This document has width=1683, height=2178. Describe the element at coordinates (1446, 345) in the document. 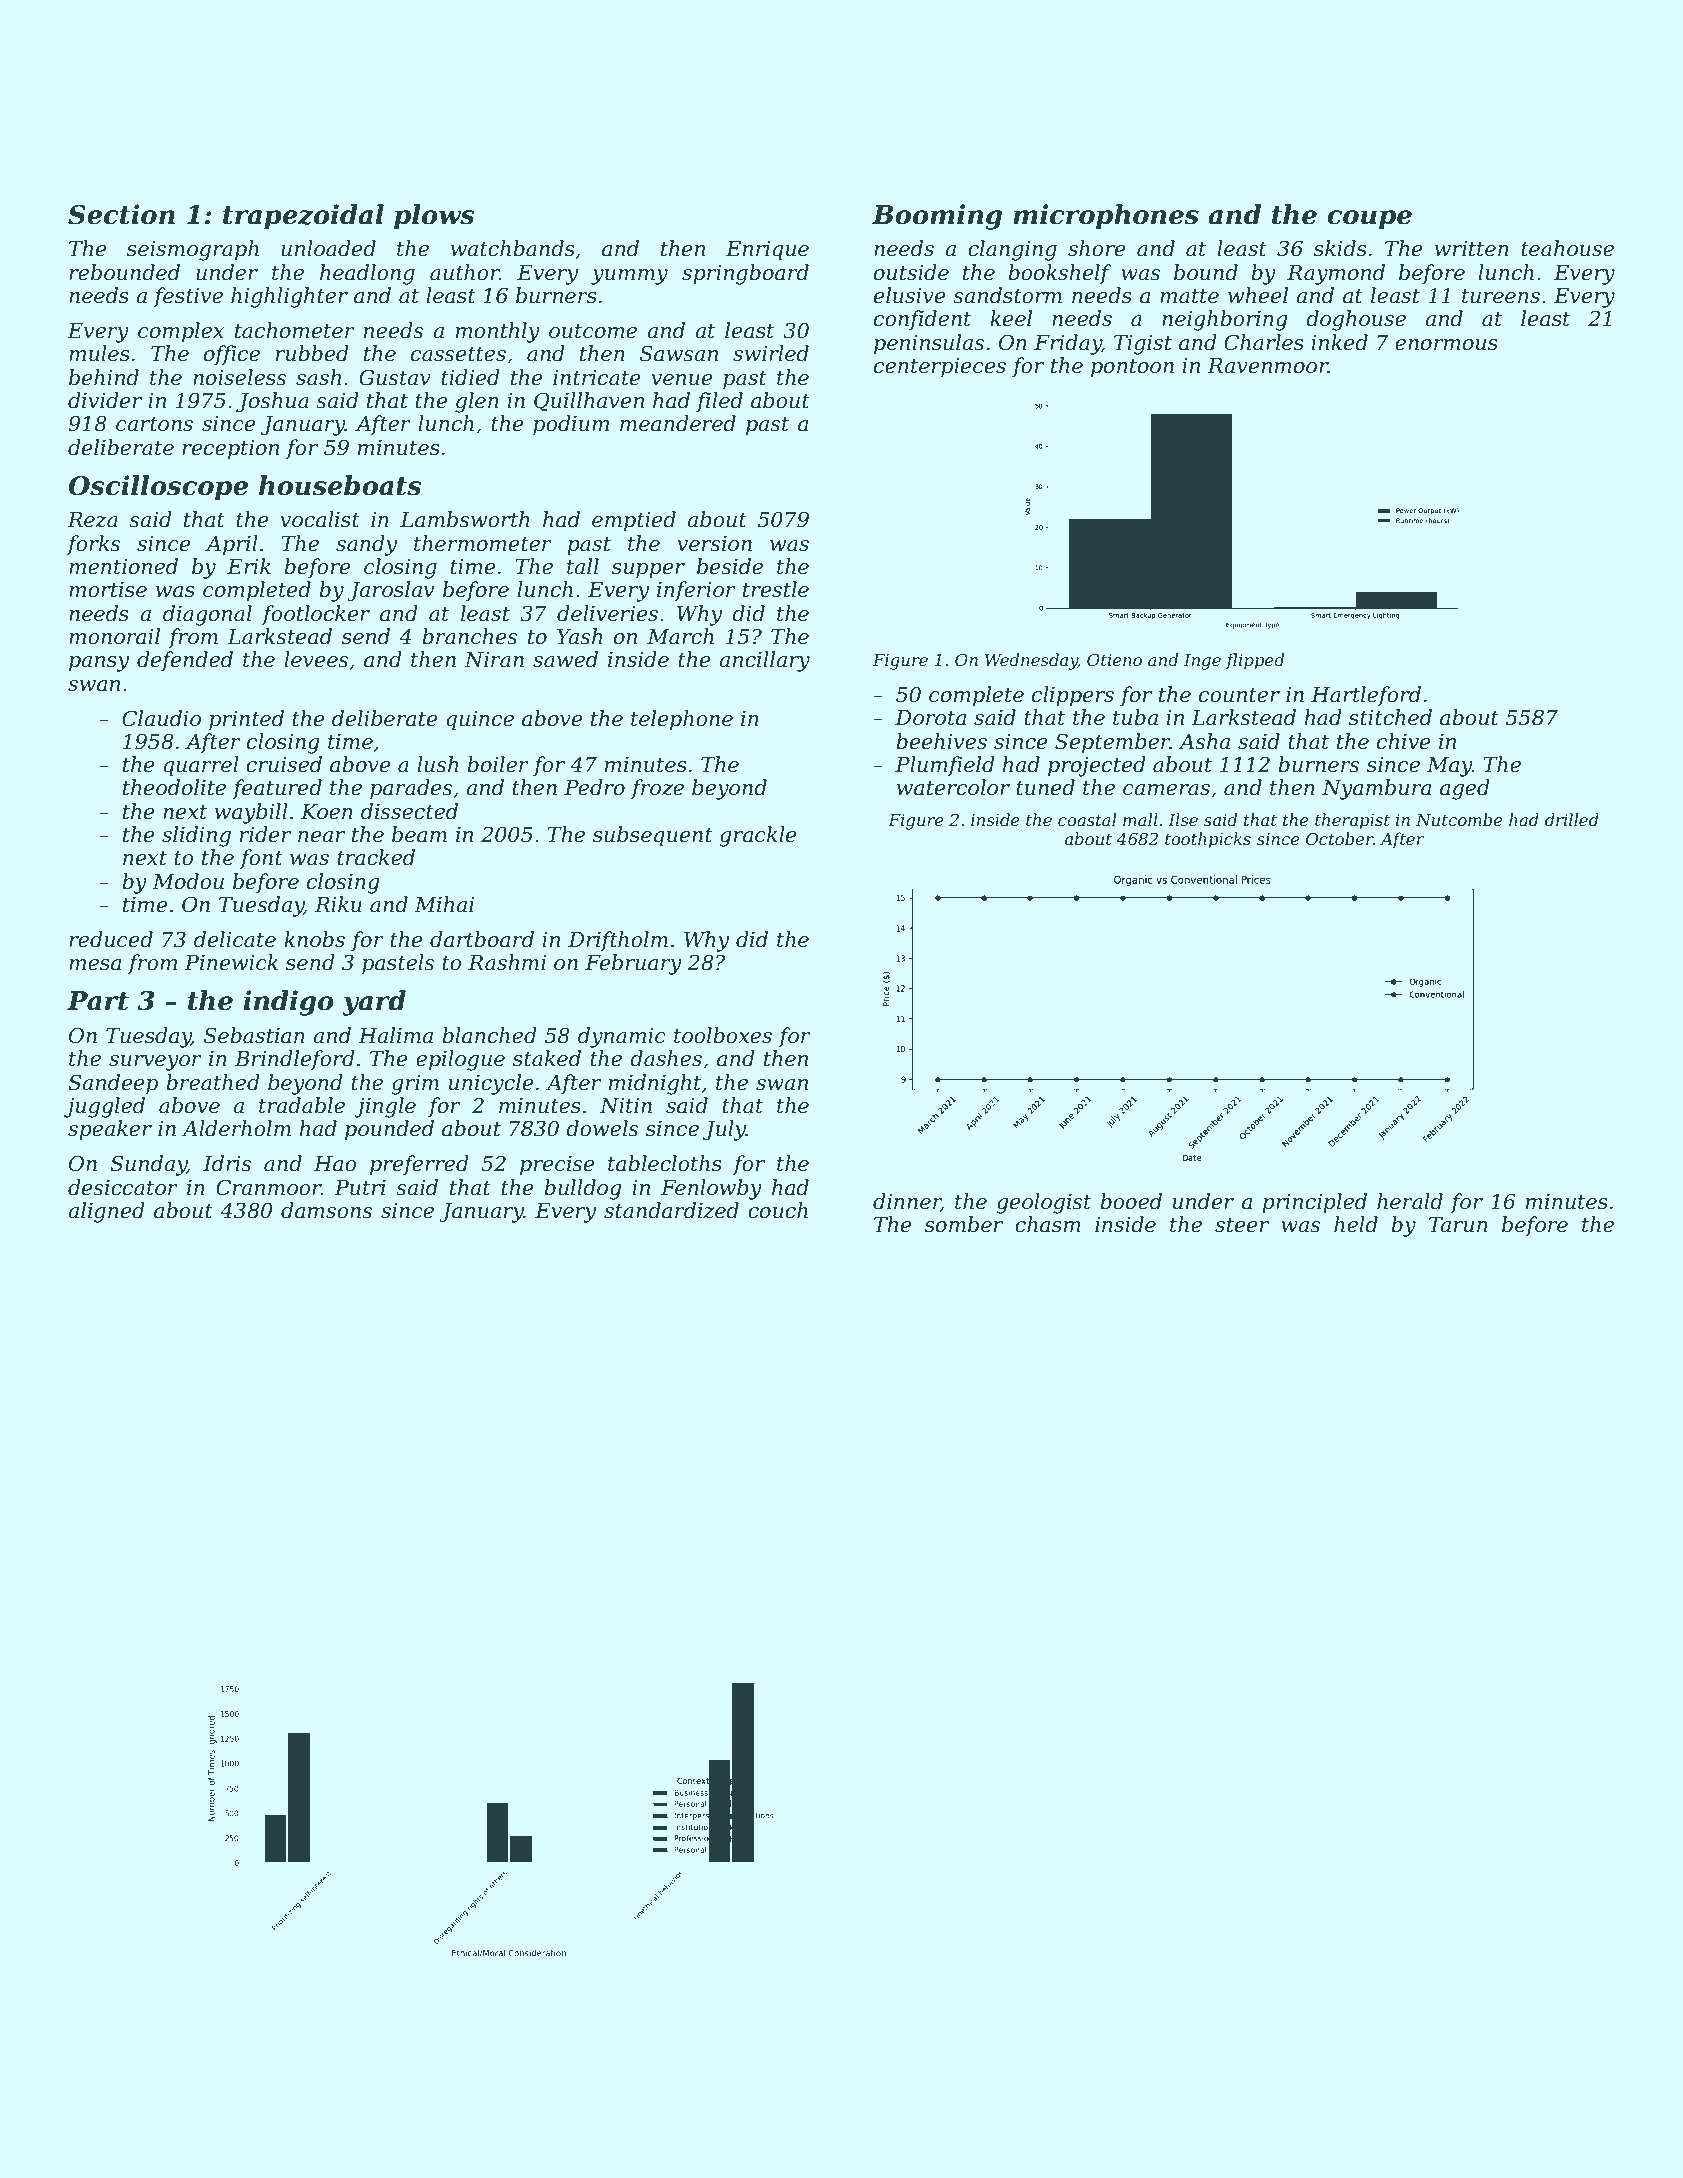

I see `enormous` at that location.
